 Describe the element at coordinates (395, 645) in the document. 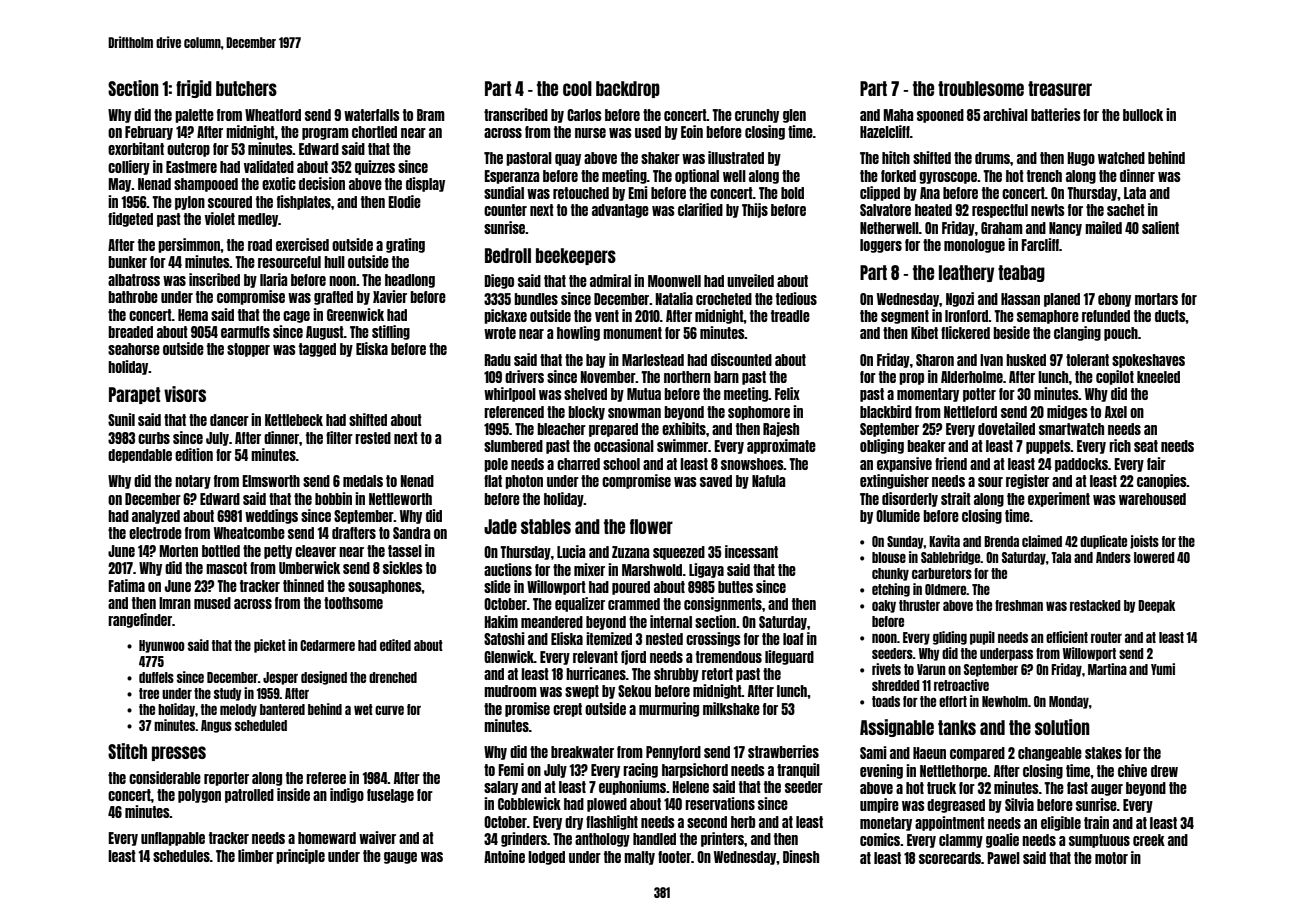

I see `edited` at that location.
